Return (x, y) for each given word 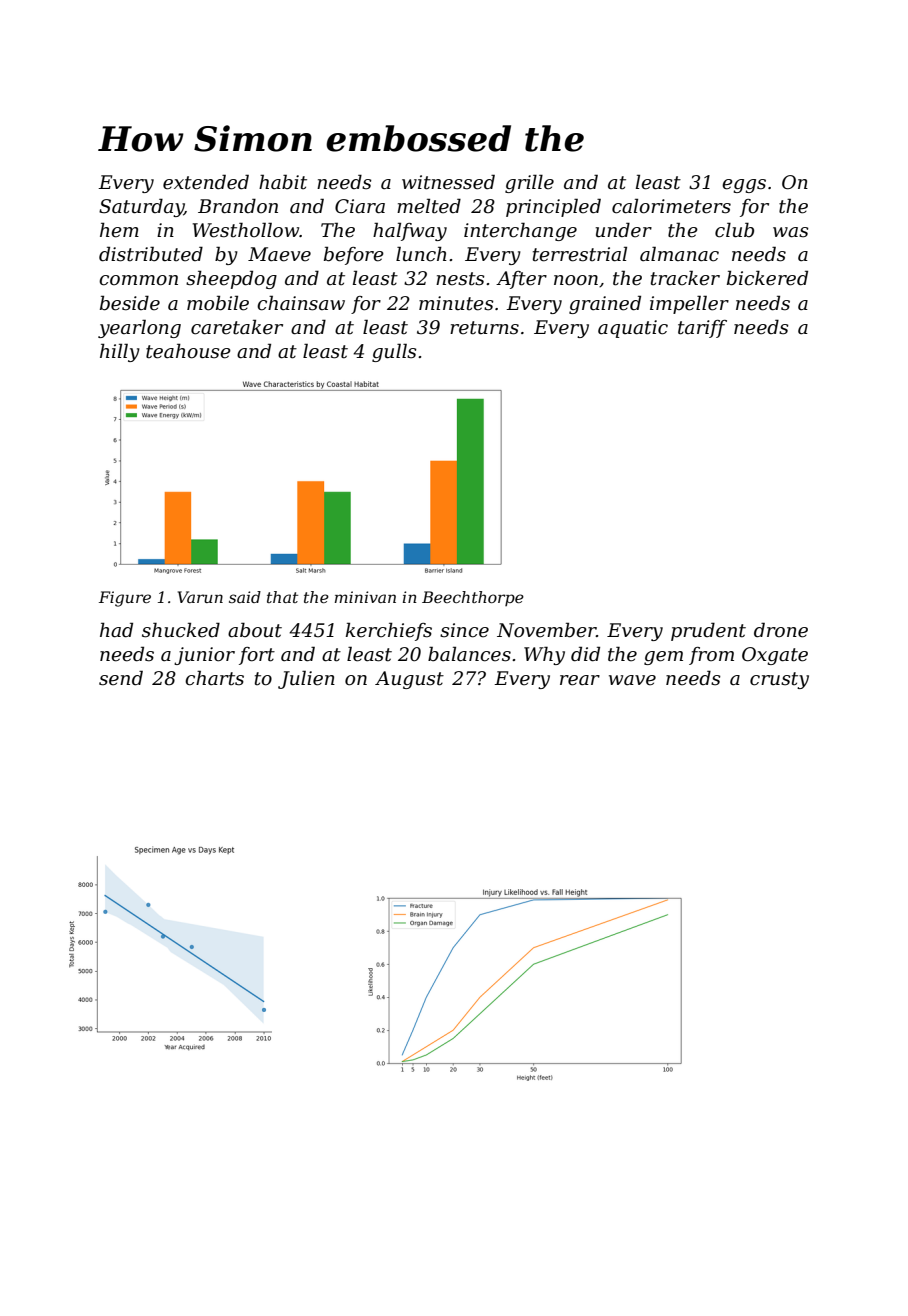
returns (484, 328)
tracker (685, 278)
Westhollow (246, 230)
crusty (779, 680)
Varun (200, 597)
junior (204, 656)
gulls (394, 352)
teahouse (188, 351)
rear (580, 680)
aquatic (633, 329)
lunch (421, 254)
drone (781, 630)
